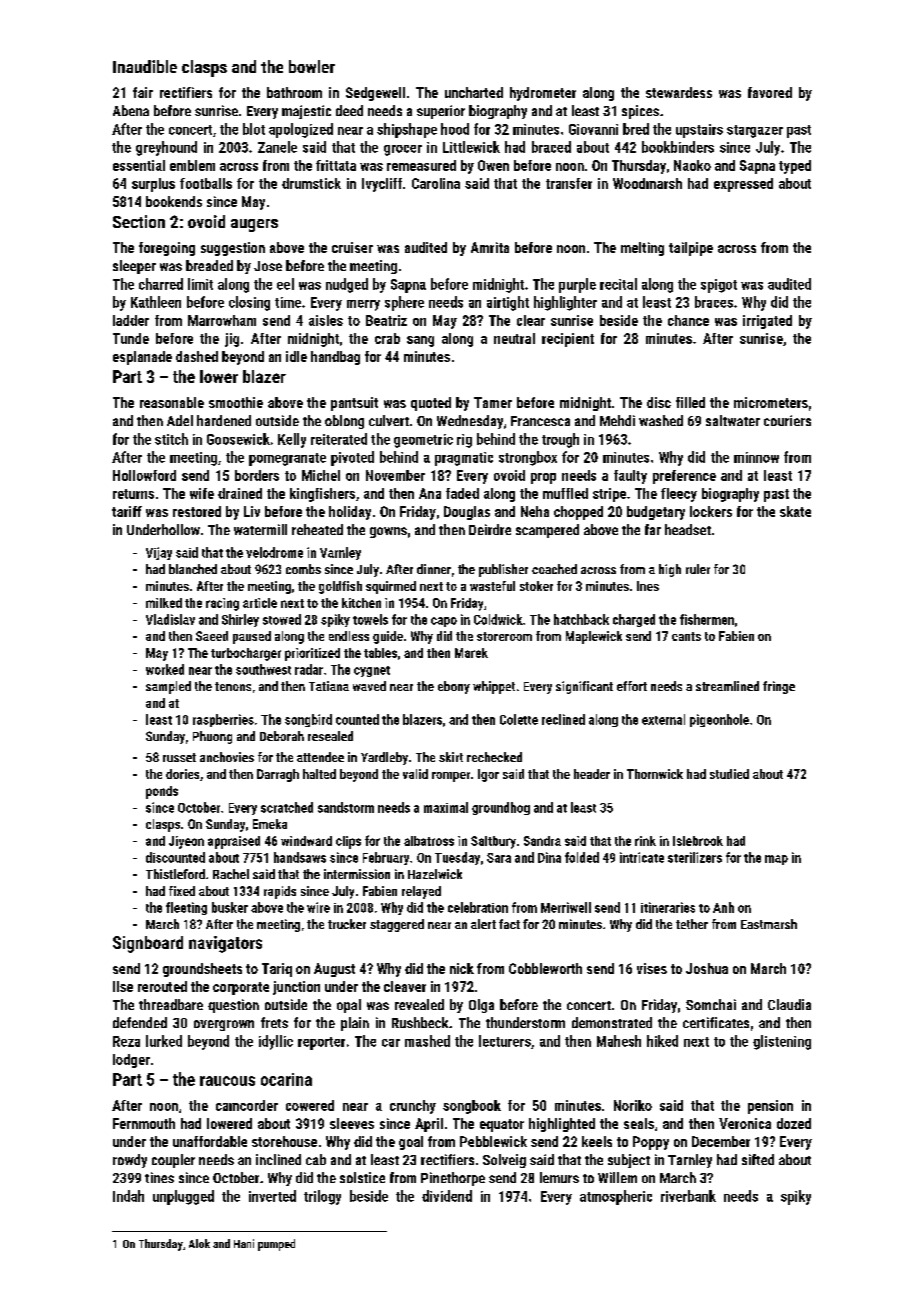 This page has width=924, height=1308. I want to click on rink, so click(645, 841).
